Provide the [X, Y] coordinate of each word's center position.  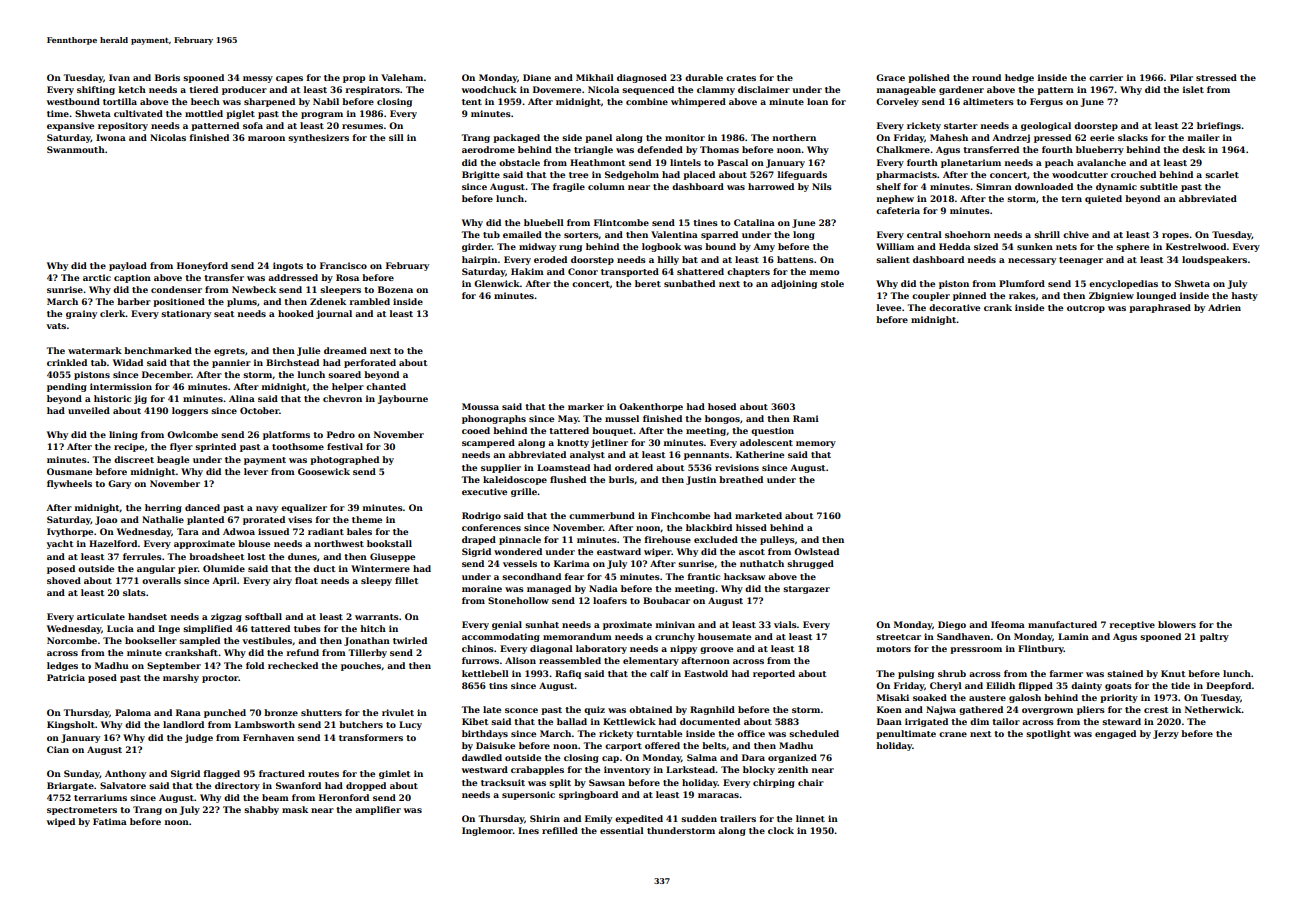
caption [132, 278]
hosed [722, 406]
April [224, 581]
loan [817, 101]
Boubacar [666, 600]
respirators [372, 90]
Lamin [1073, 636]
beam [275, 797]
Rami [806, 418]
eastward [619, 551]
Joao [106, 520]
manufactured [1062, 624]
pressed [1052, 138]
